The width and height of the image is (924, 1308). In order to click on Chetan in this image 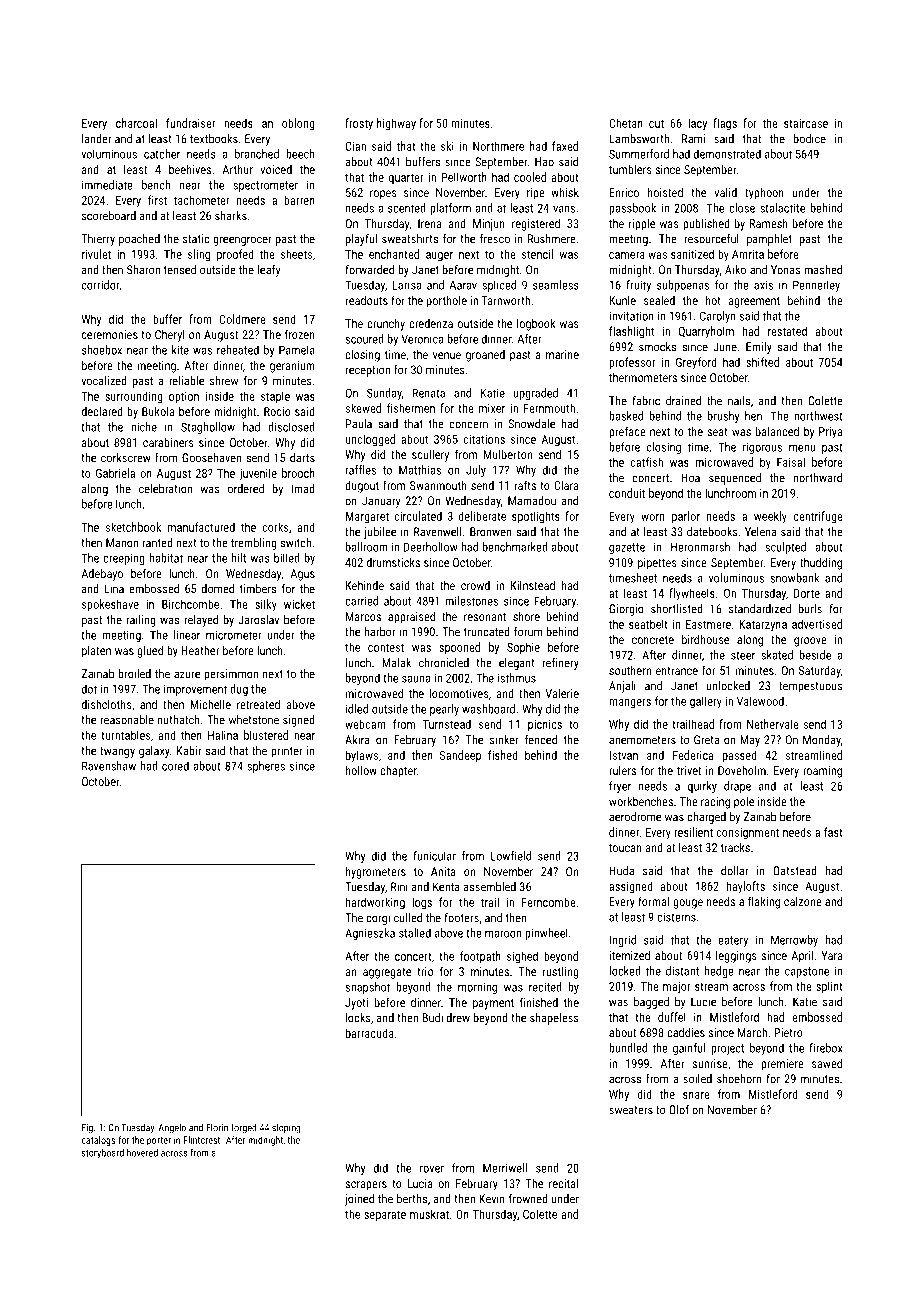, I will do `click(626, 123)`.
